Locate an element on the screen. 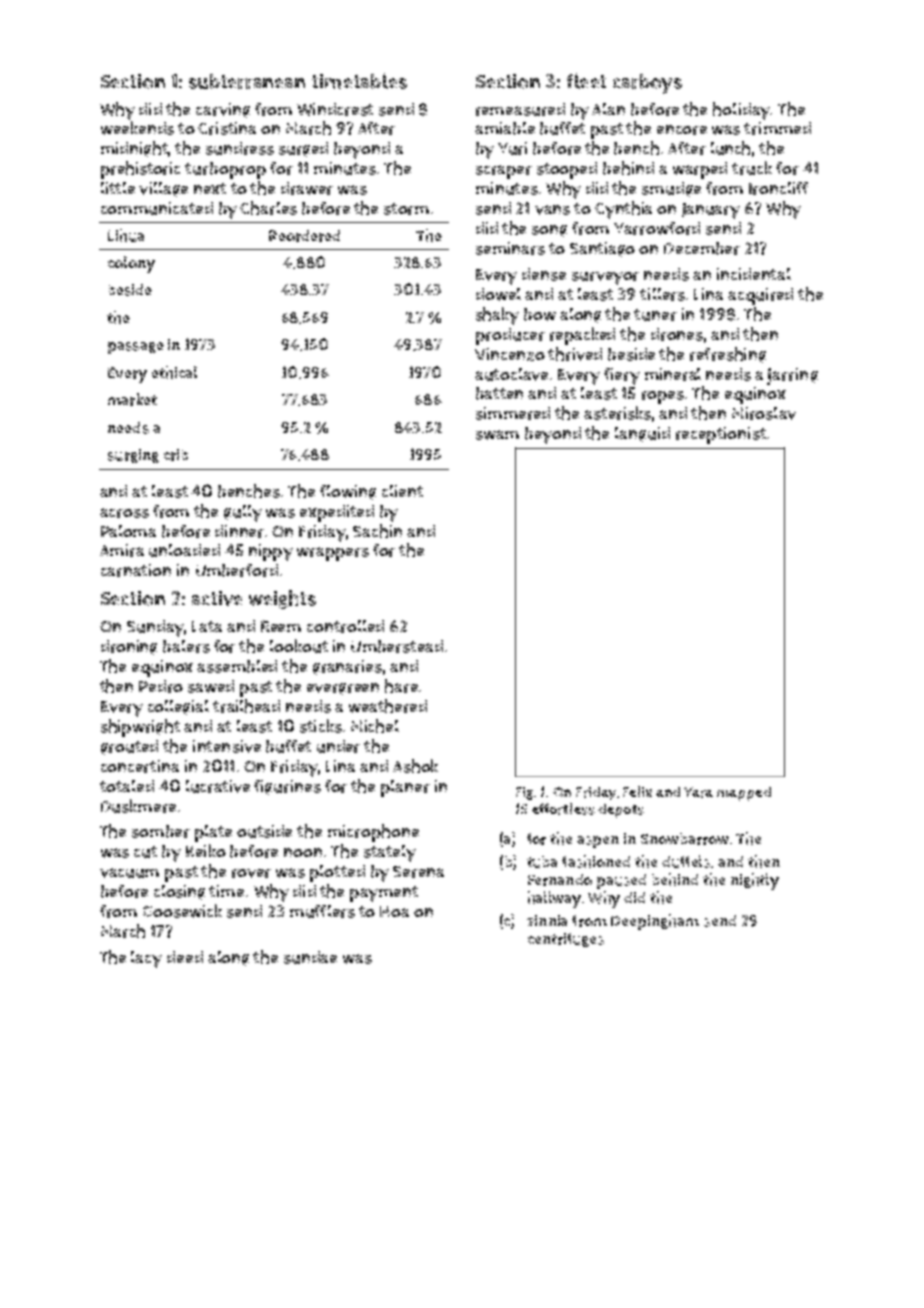 Image resolution: width=924 pixels, height=1308 pixels. vans is located at coordinates (552, 210).
